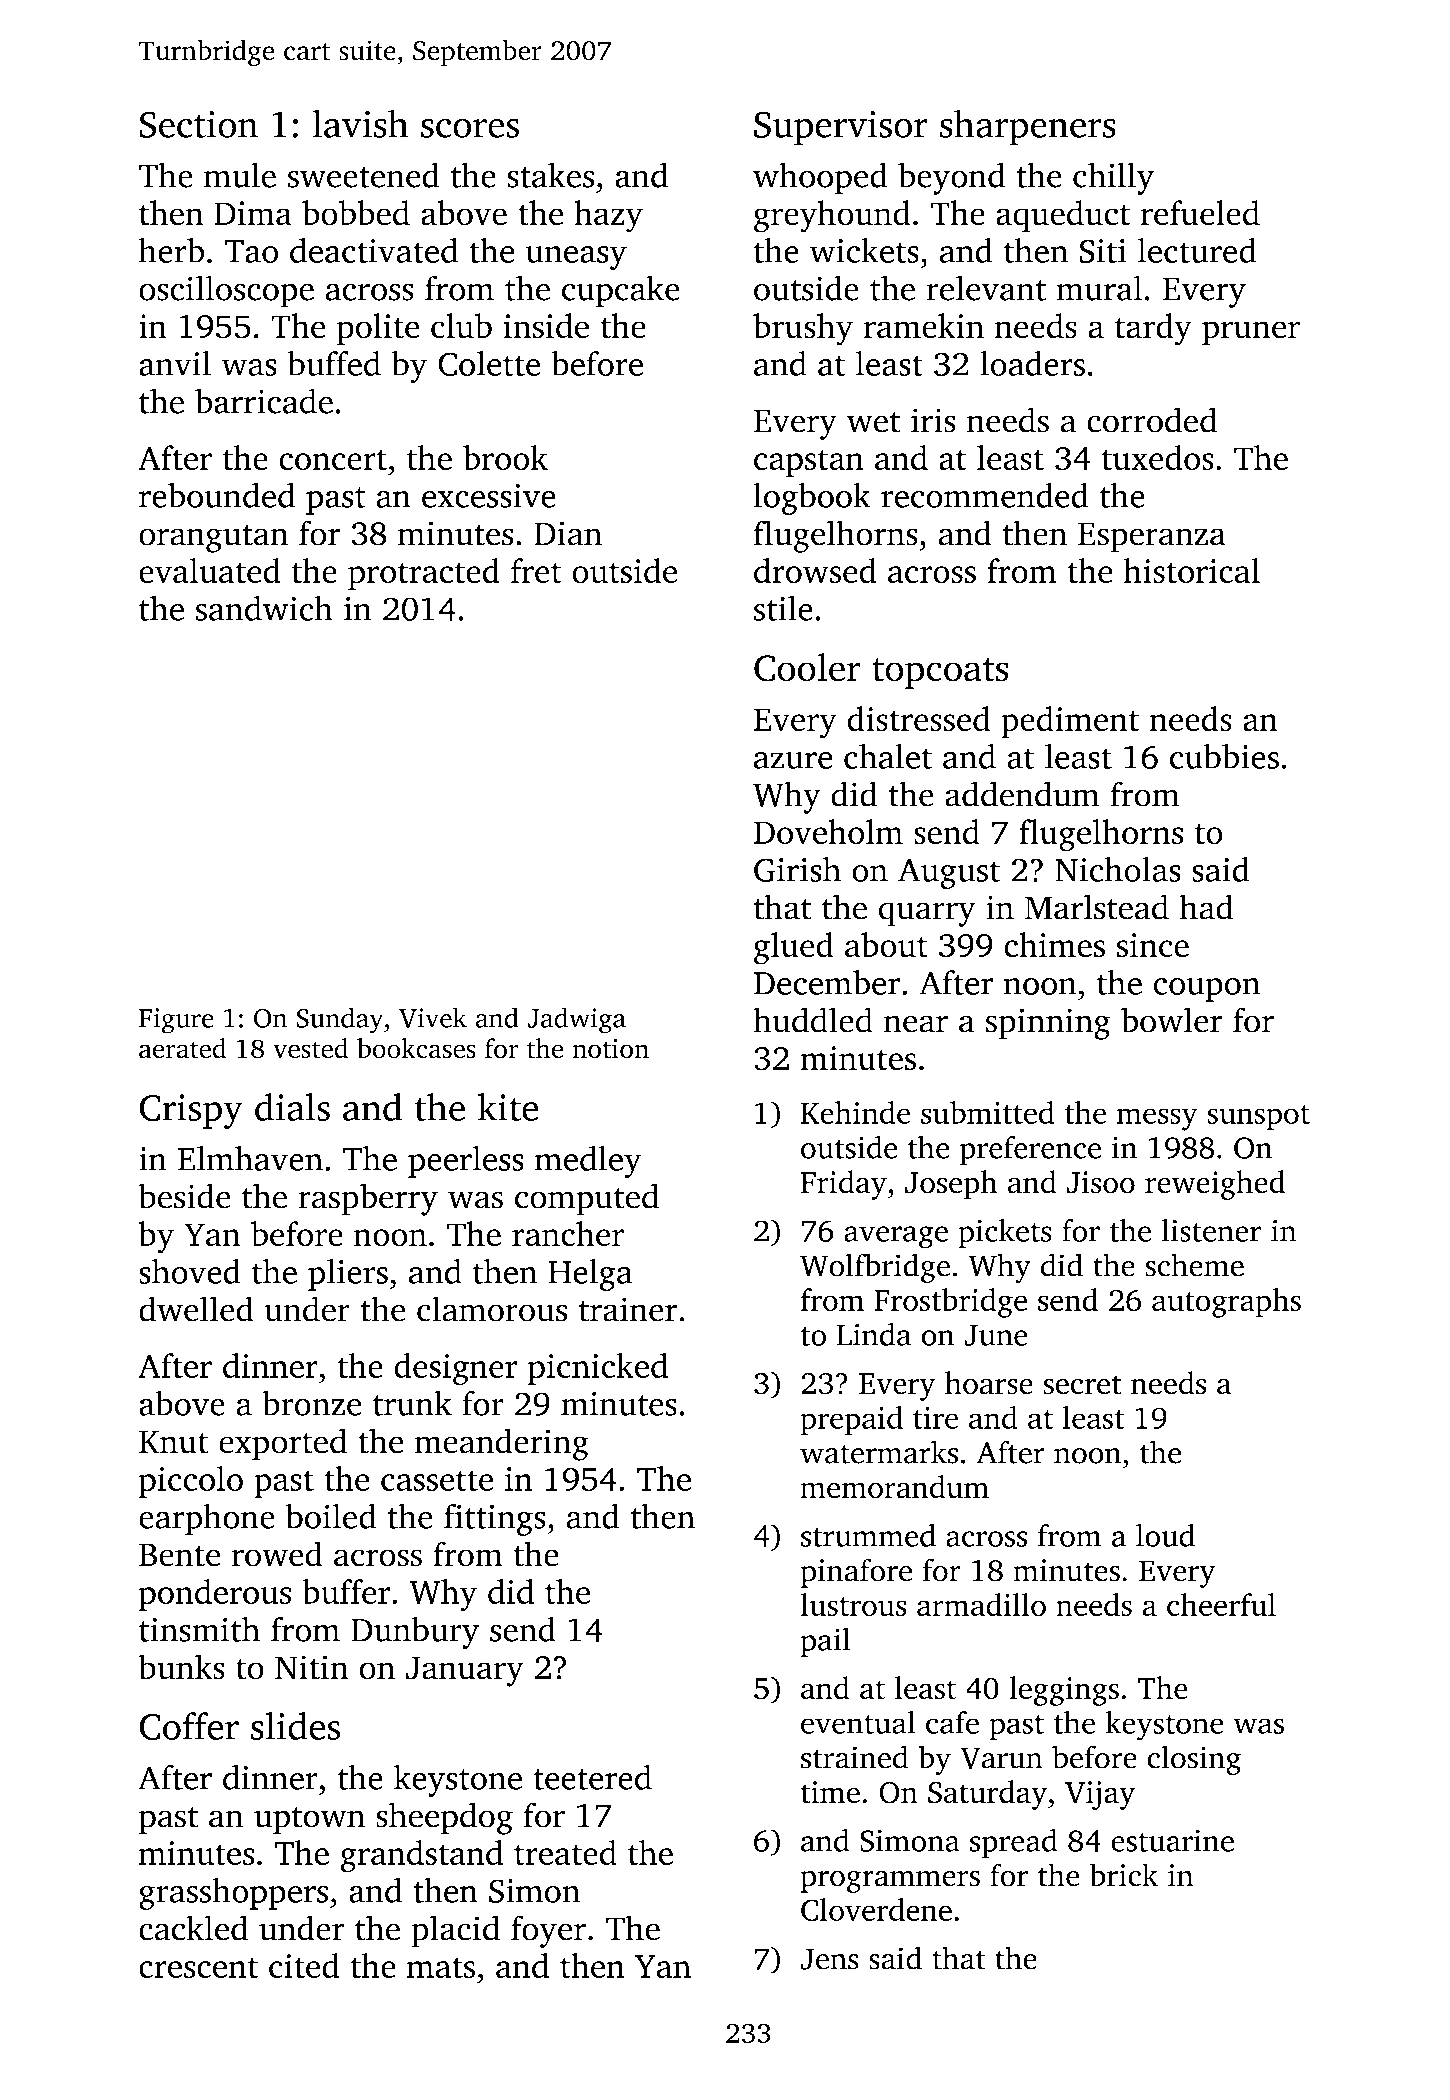 The image size is (1450, 2100). What do you see at coordinates (844, 1185) in the screenshot?
I see `Friday` at bounding box center [844, 1185].
